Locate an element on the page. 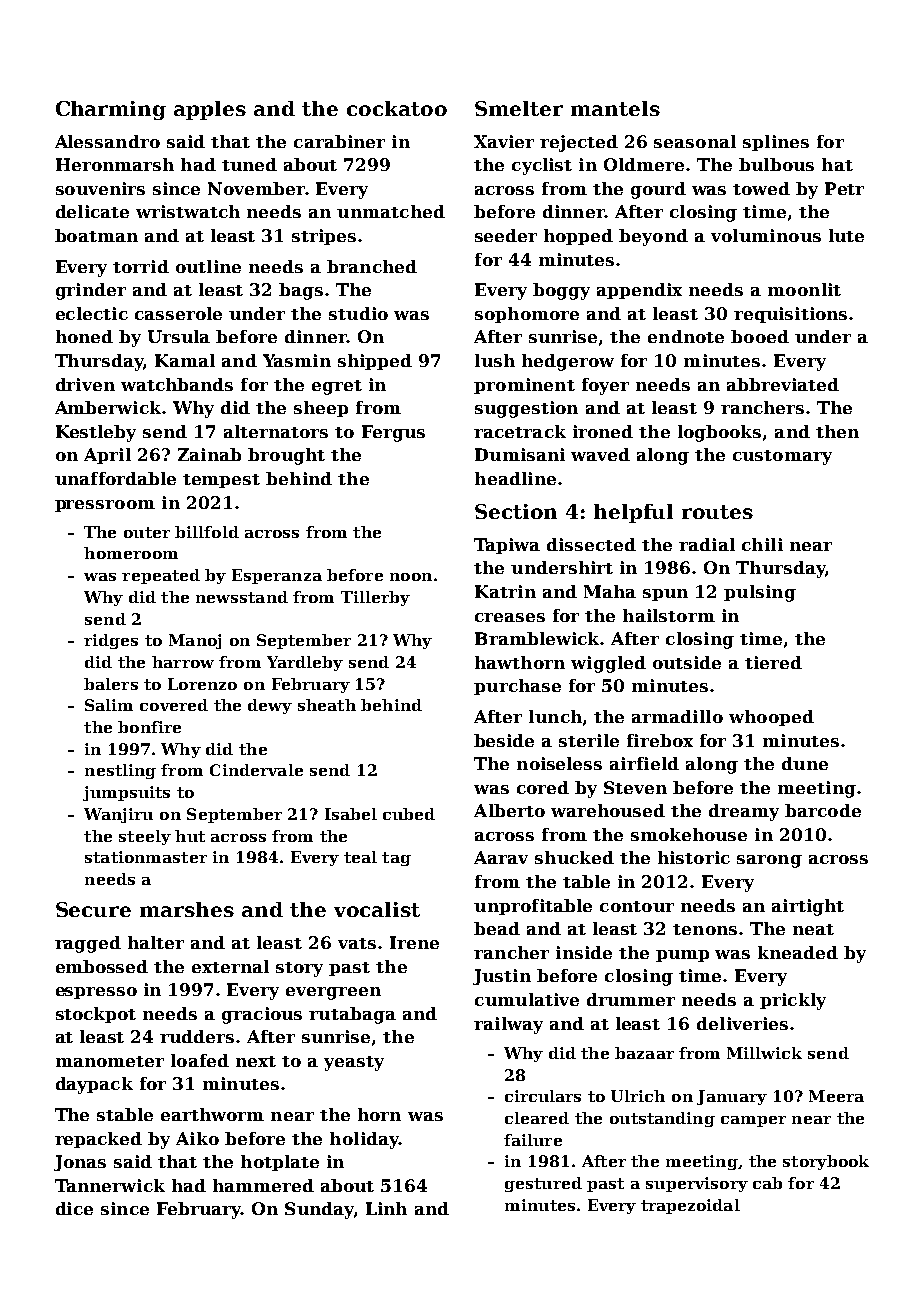 The height and width of the document is (1308, 924). dice is located at coordinates (74, 1208).
